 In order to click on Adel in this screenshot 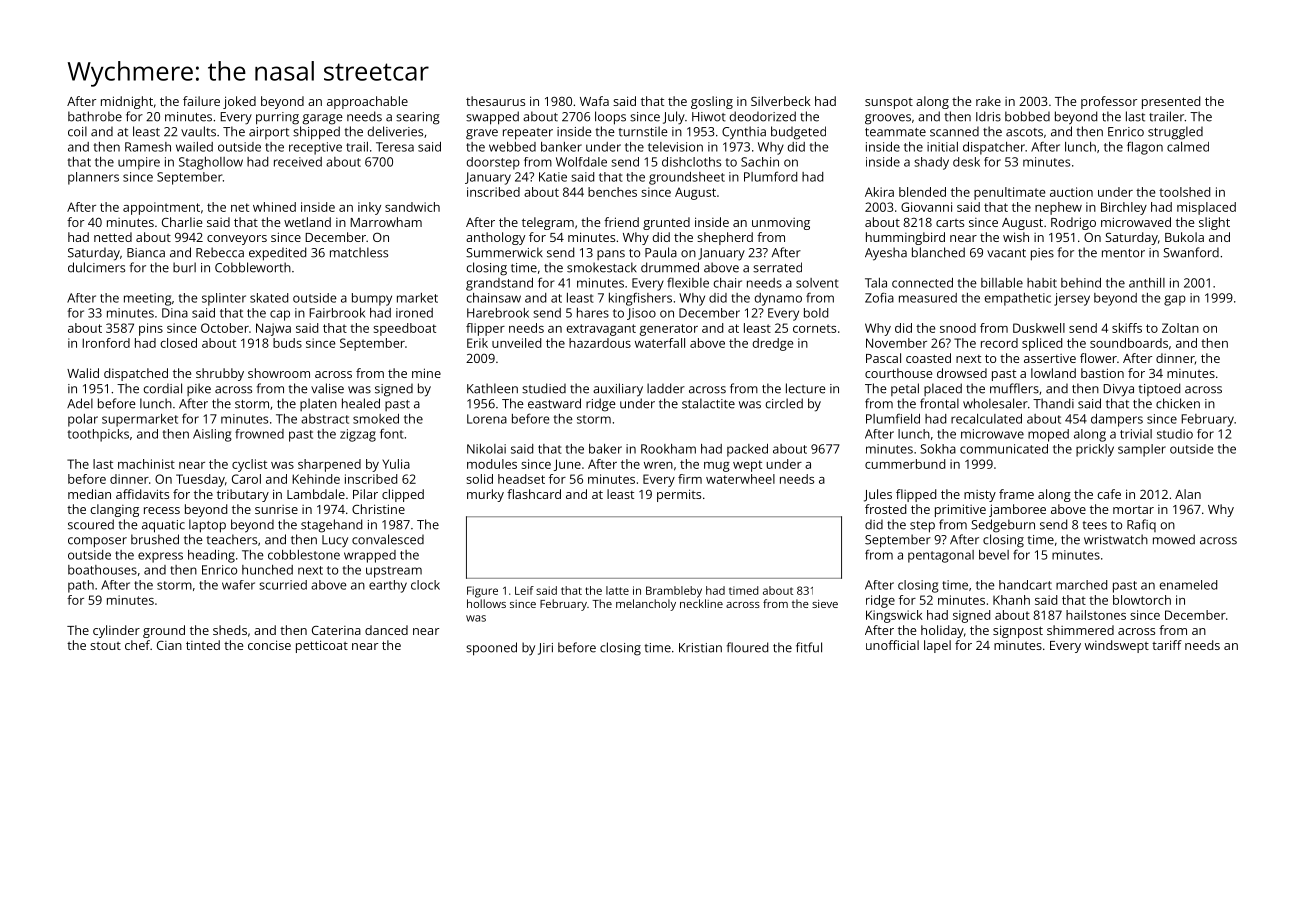, I will do `click(80, 403)`.
